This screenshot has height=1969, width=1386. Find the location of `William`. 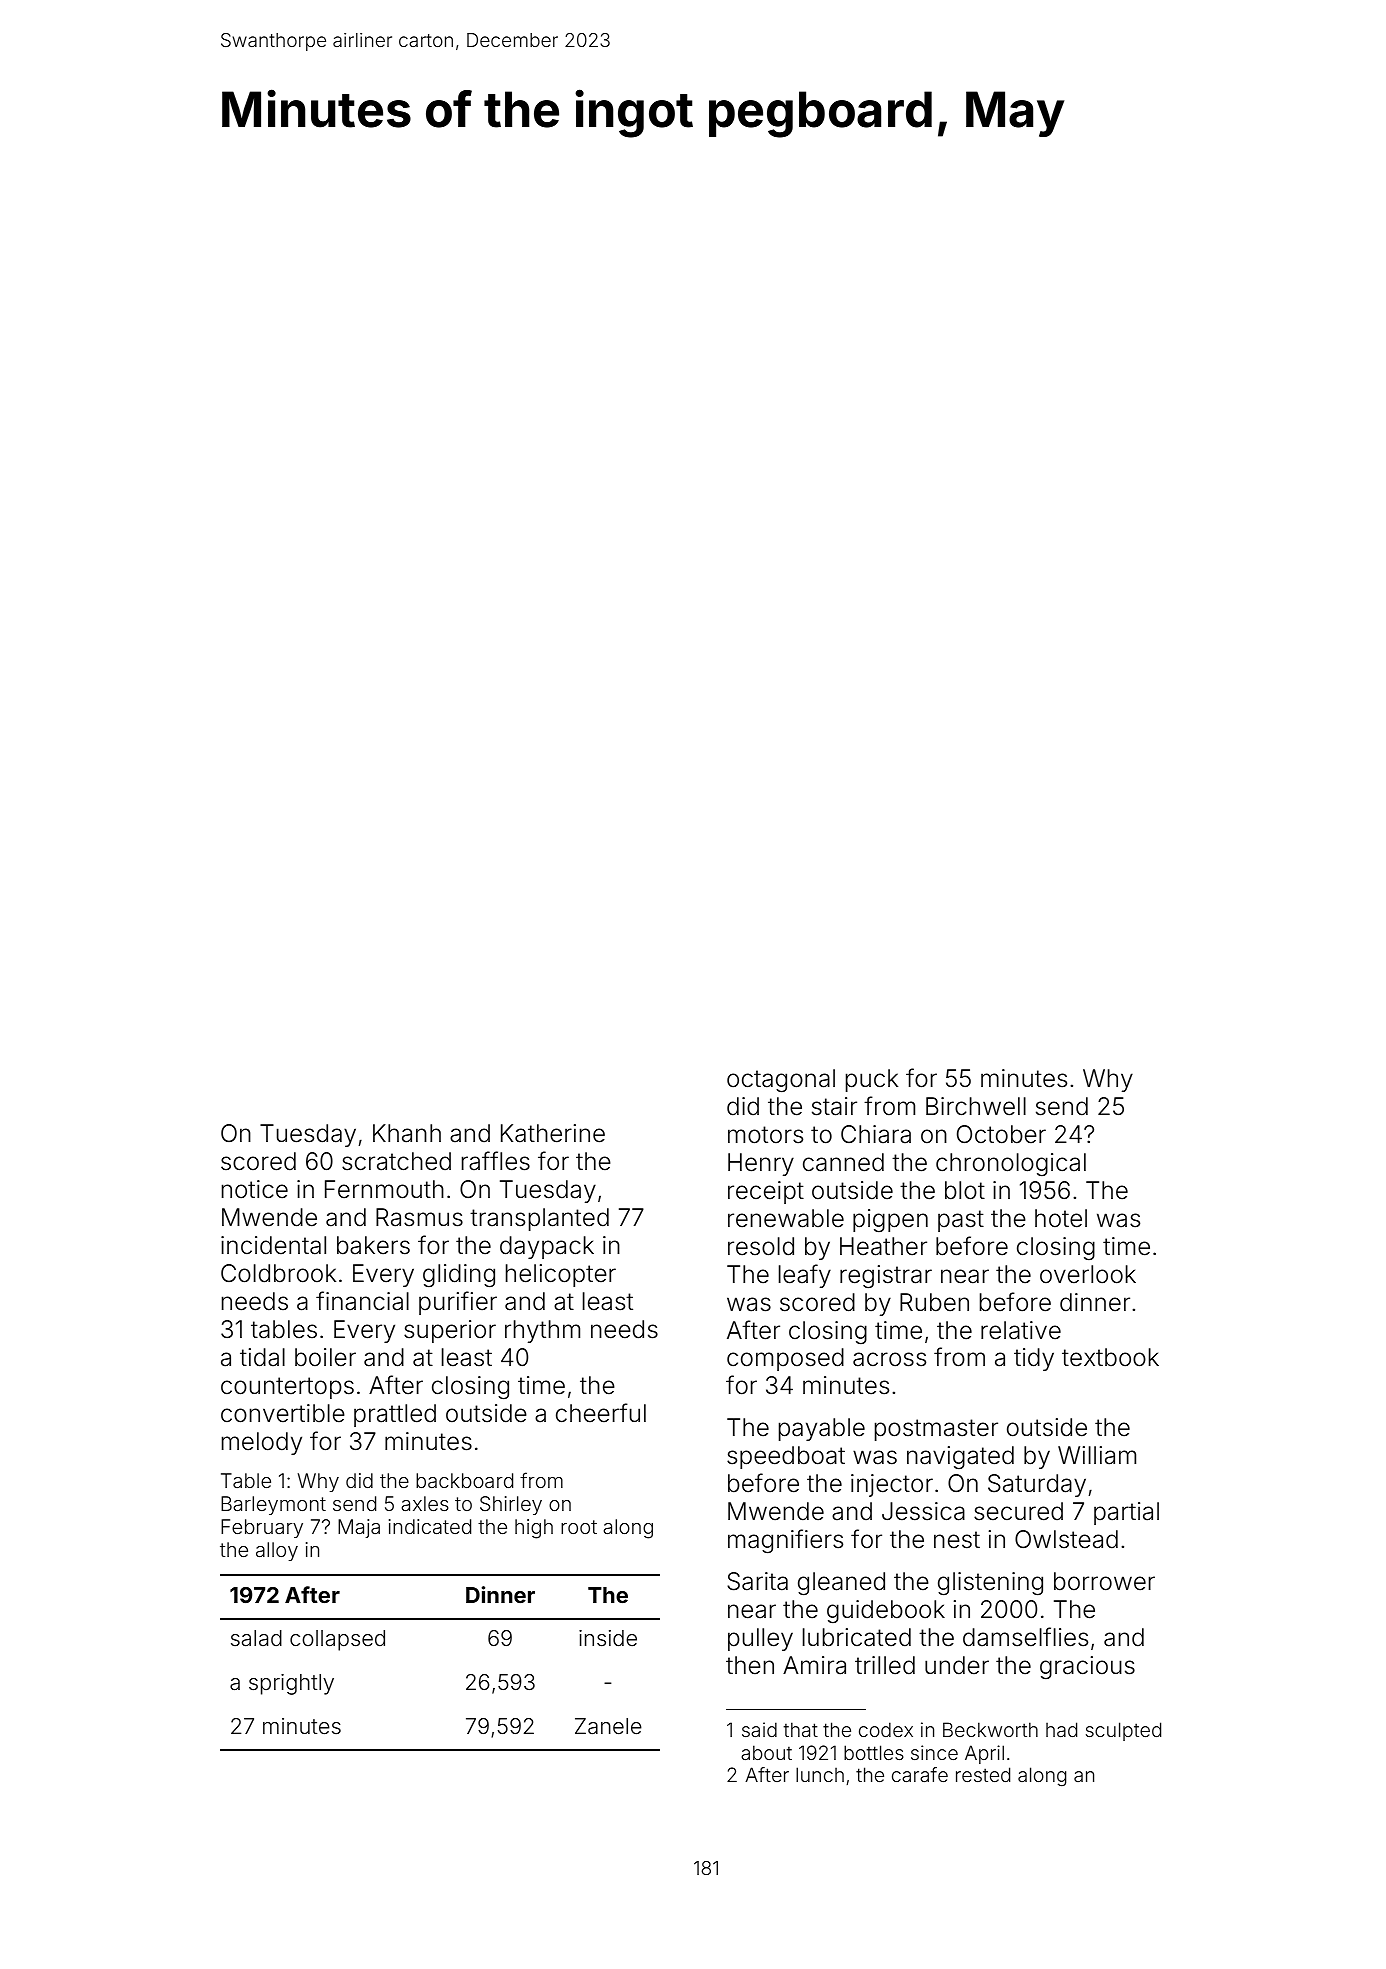

William is located at coordinates (1097, 1455).
